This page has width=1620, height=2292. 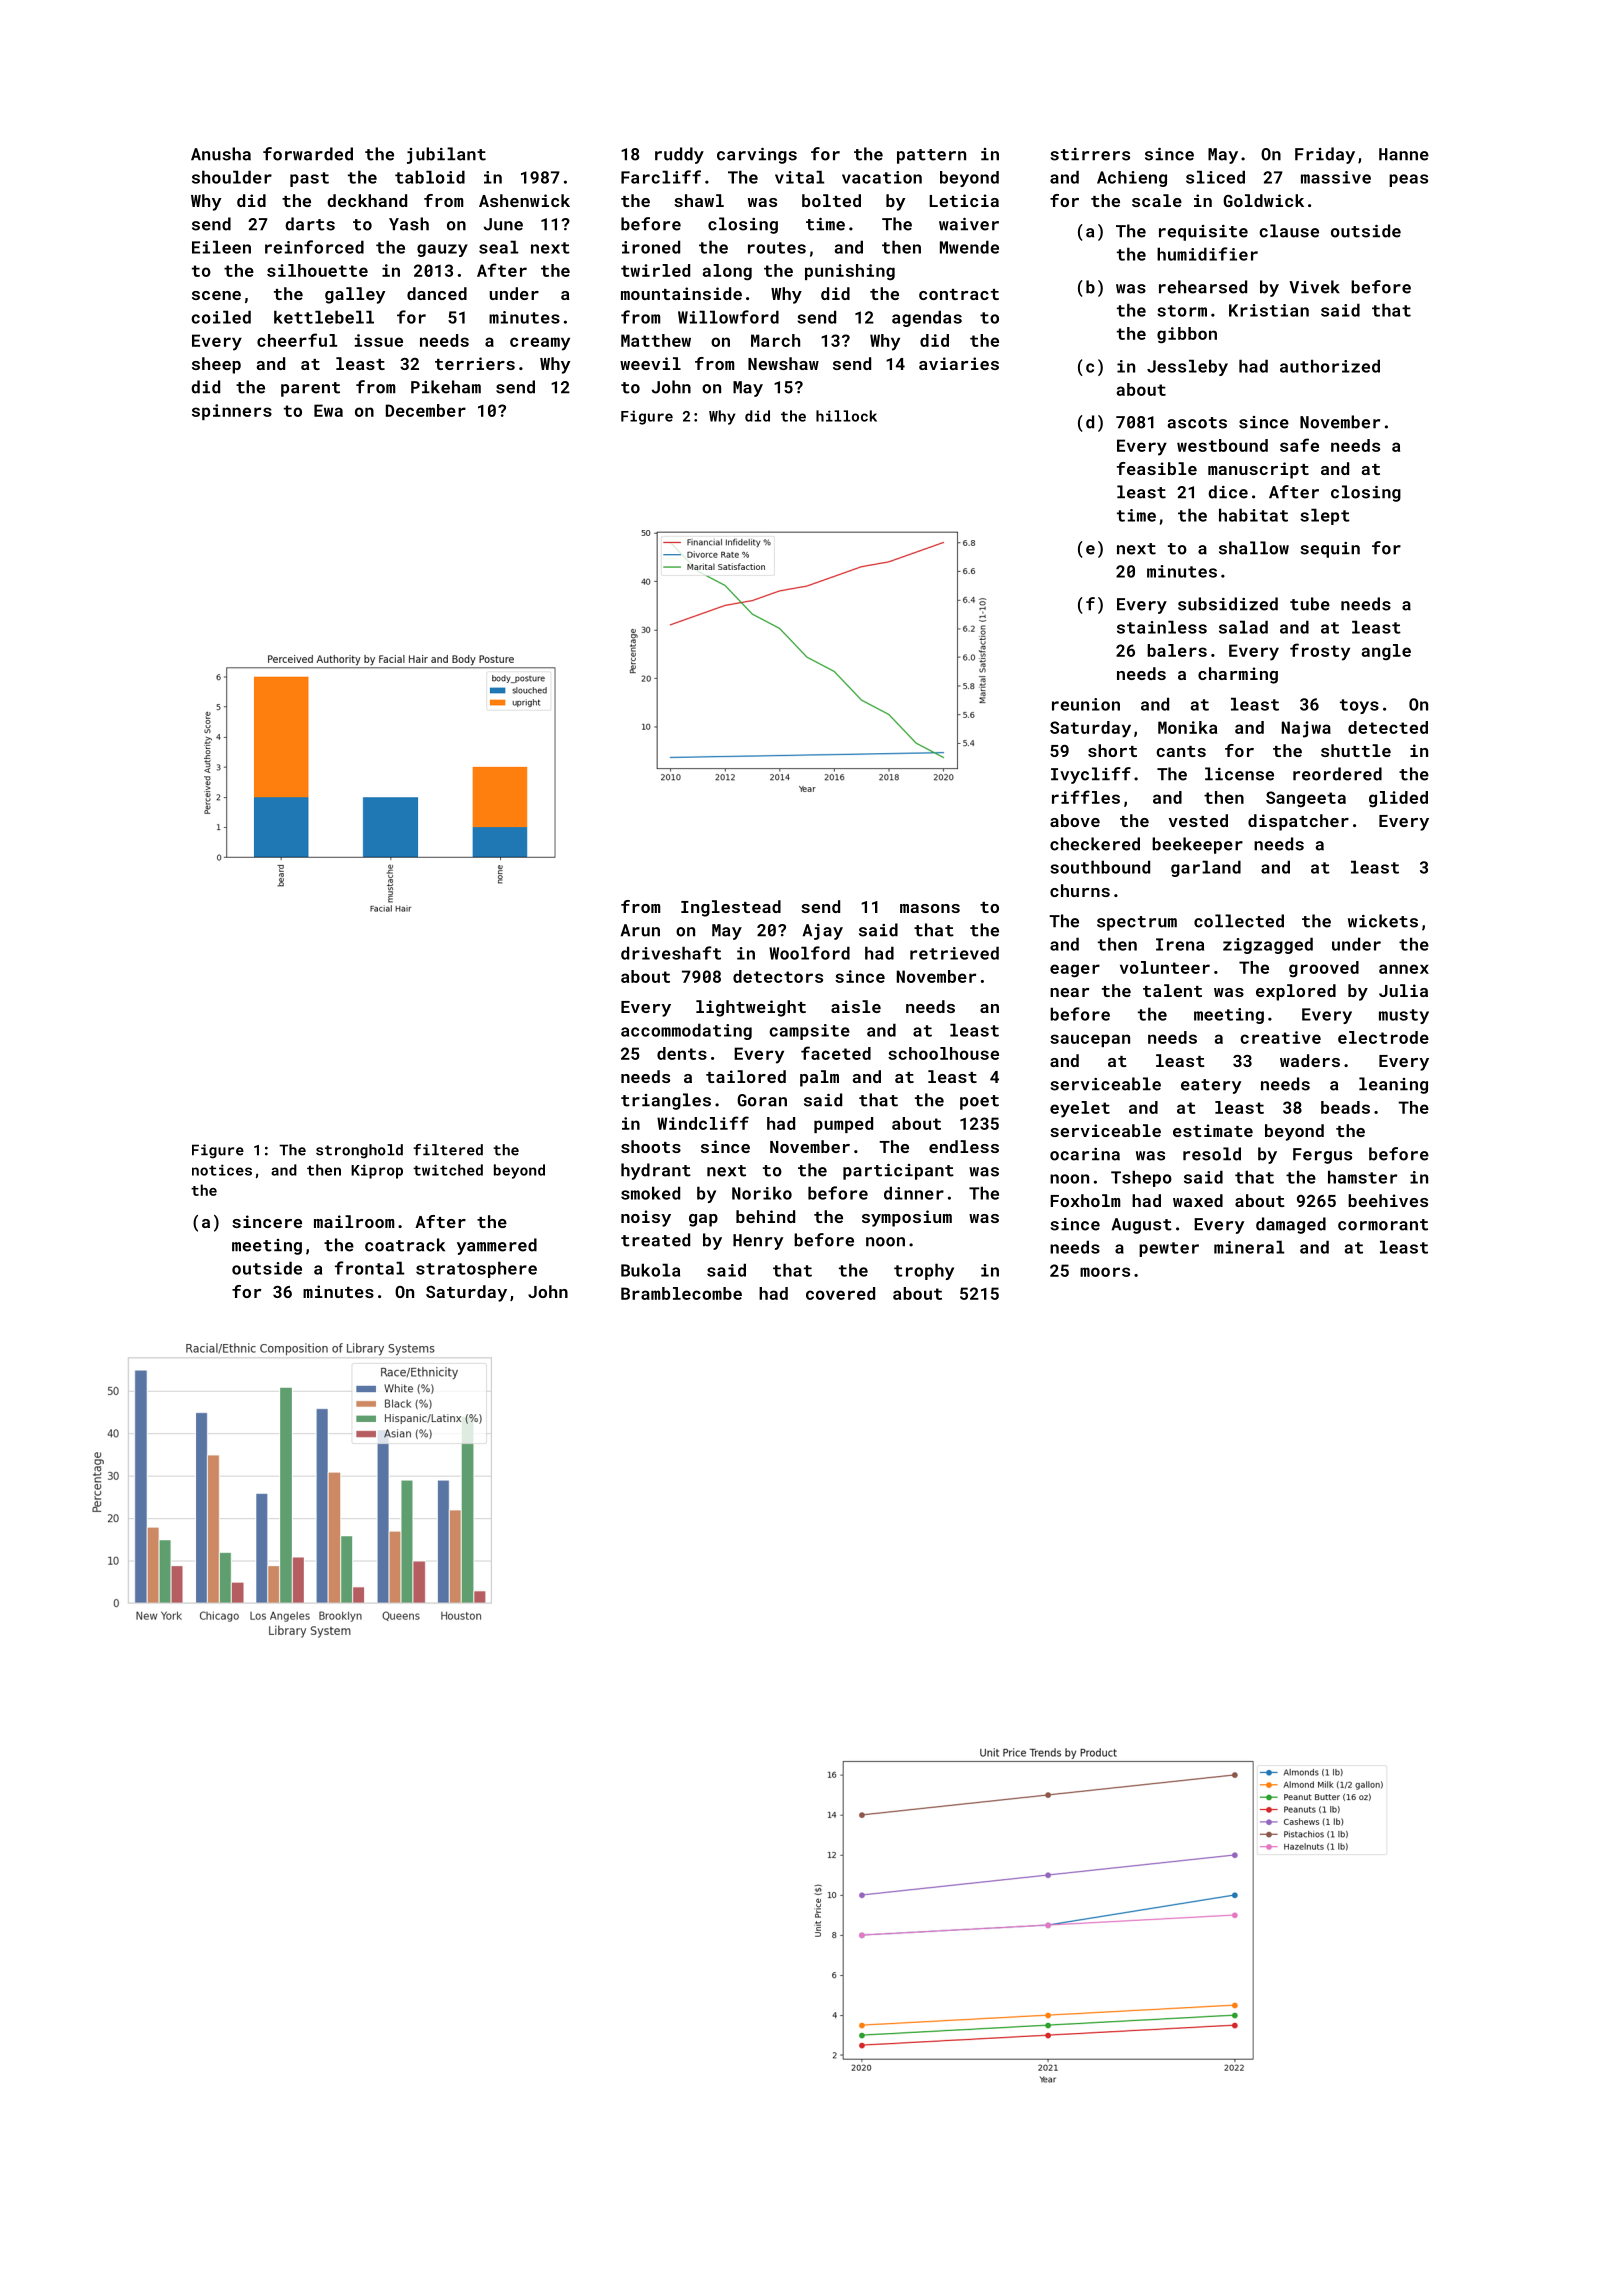 I want to click on stronghold, so click(x=359, y=1151).
